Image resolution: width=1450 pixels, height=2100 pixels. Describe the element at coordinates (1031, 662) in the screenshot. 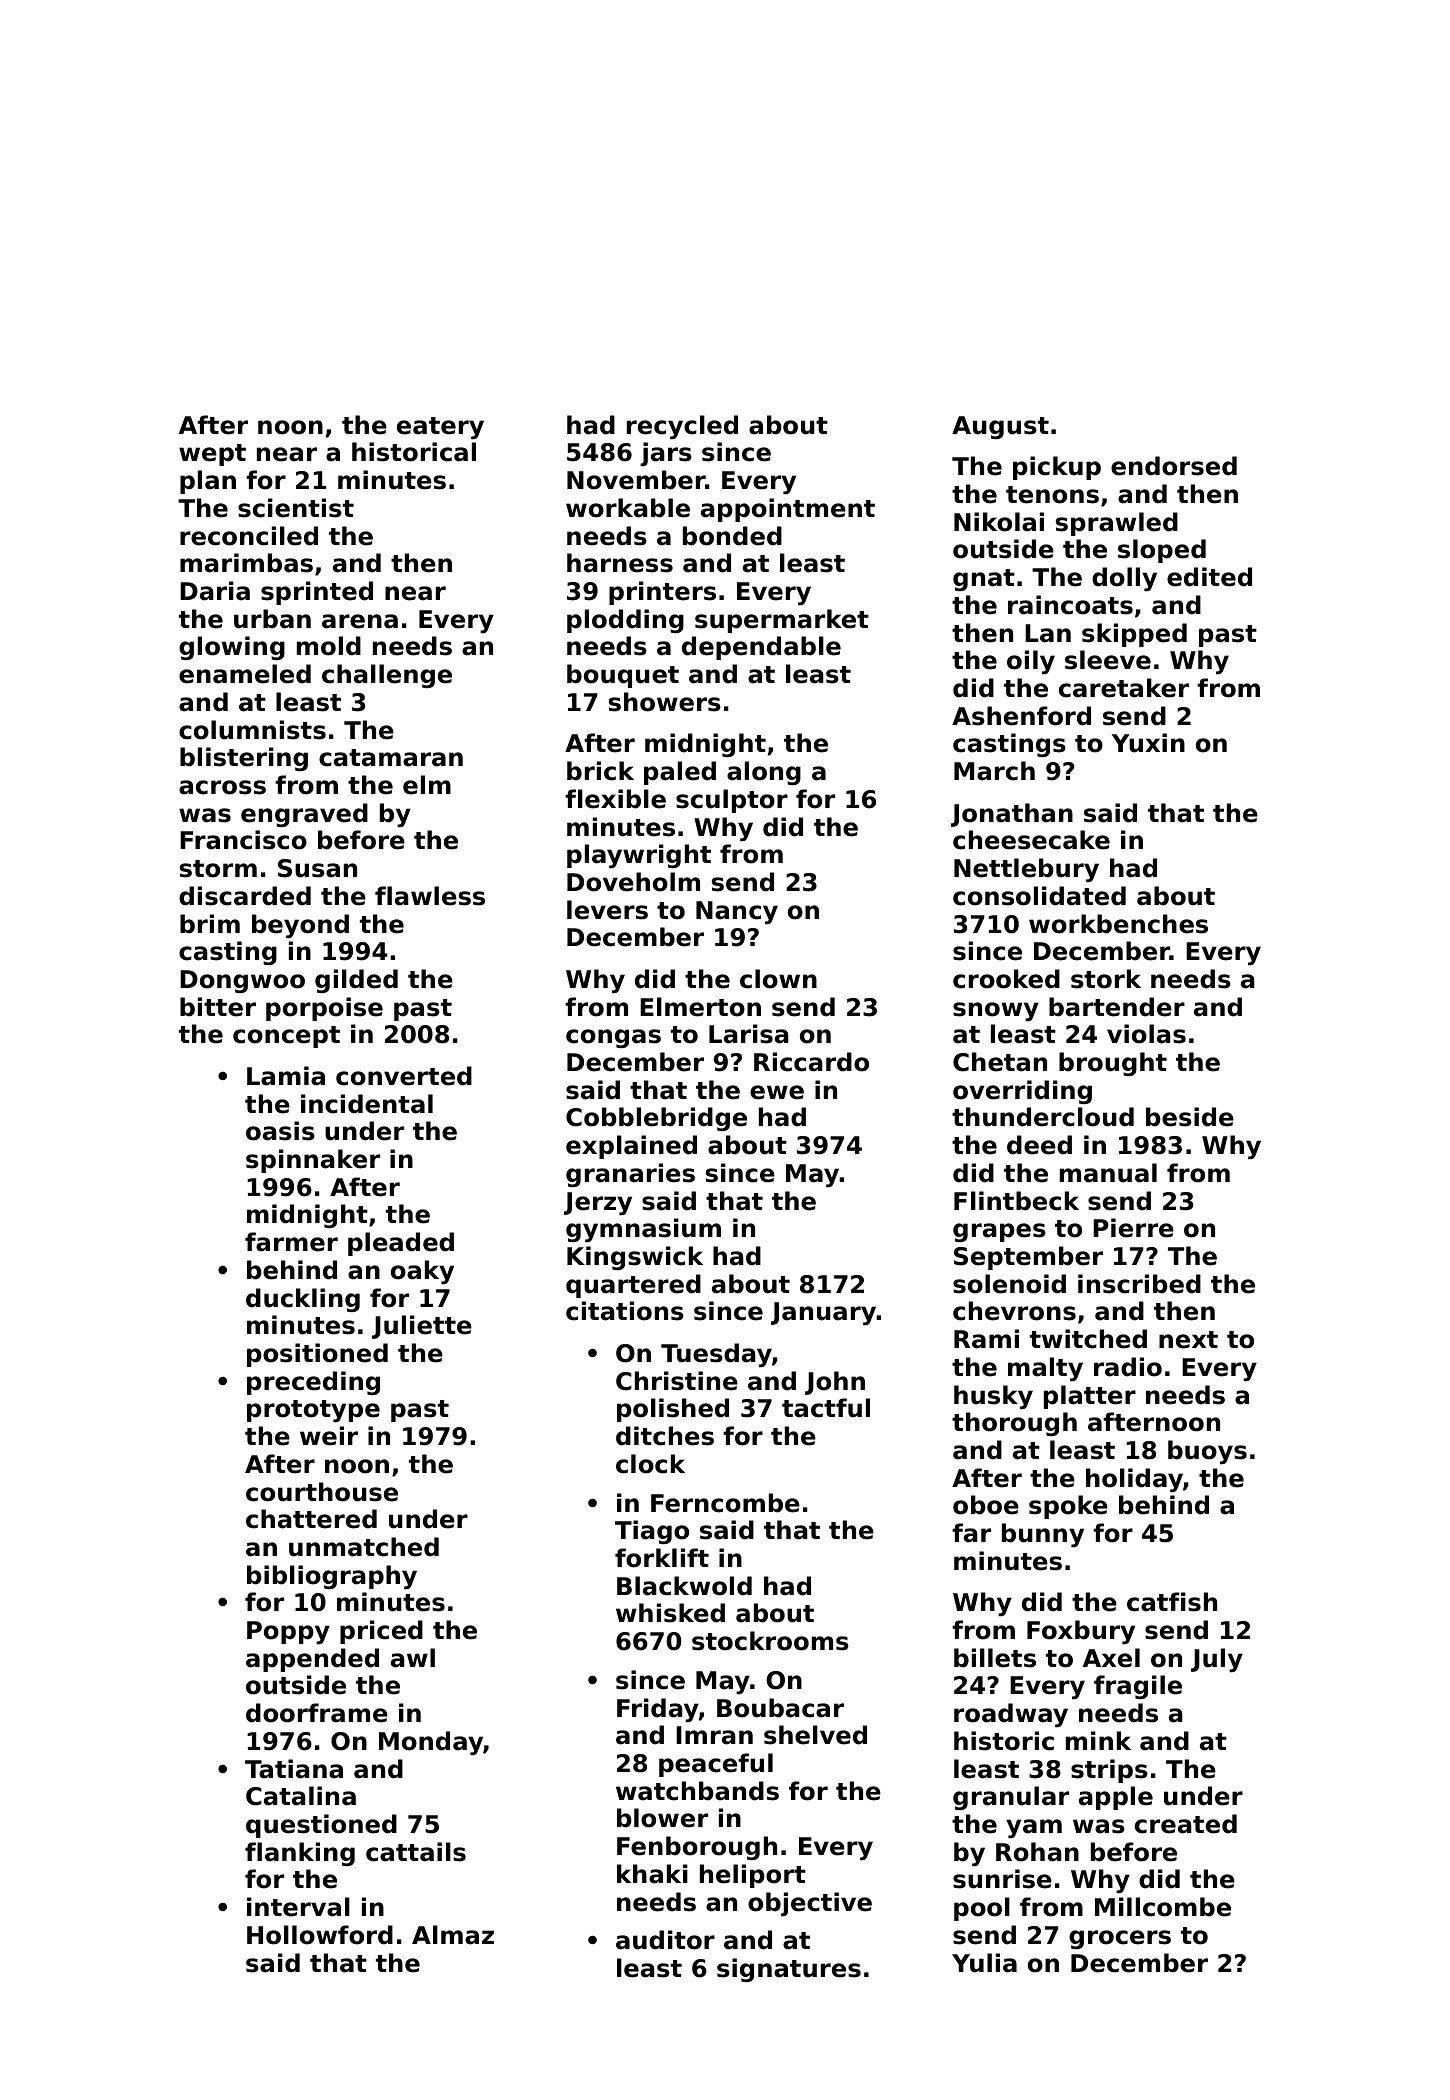

I see `oily` at that location.
